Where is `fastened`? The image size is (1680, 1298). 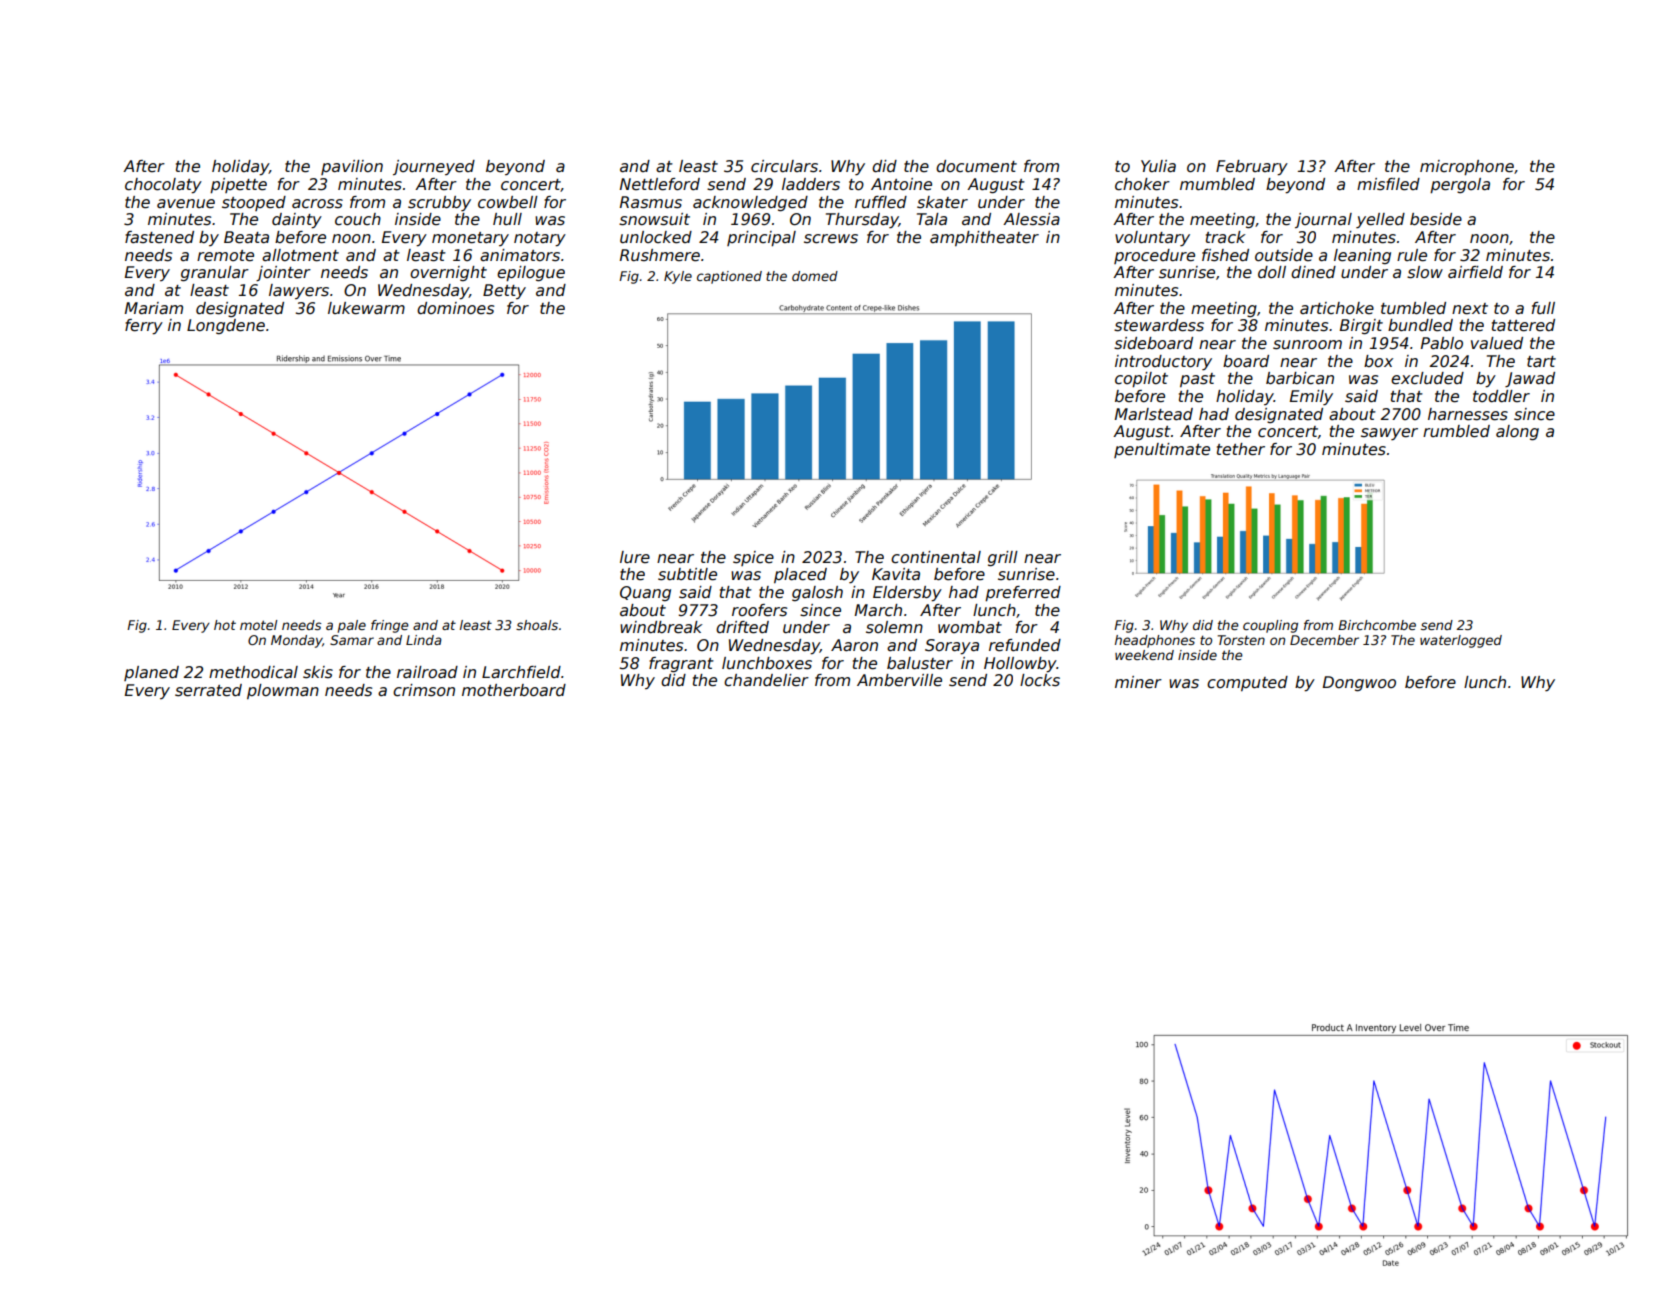
fastened is located at coordinates (159, 237).
